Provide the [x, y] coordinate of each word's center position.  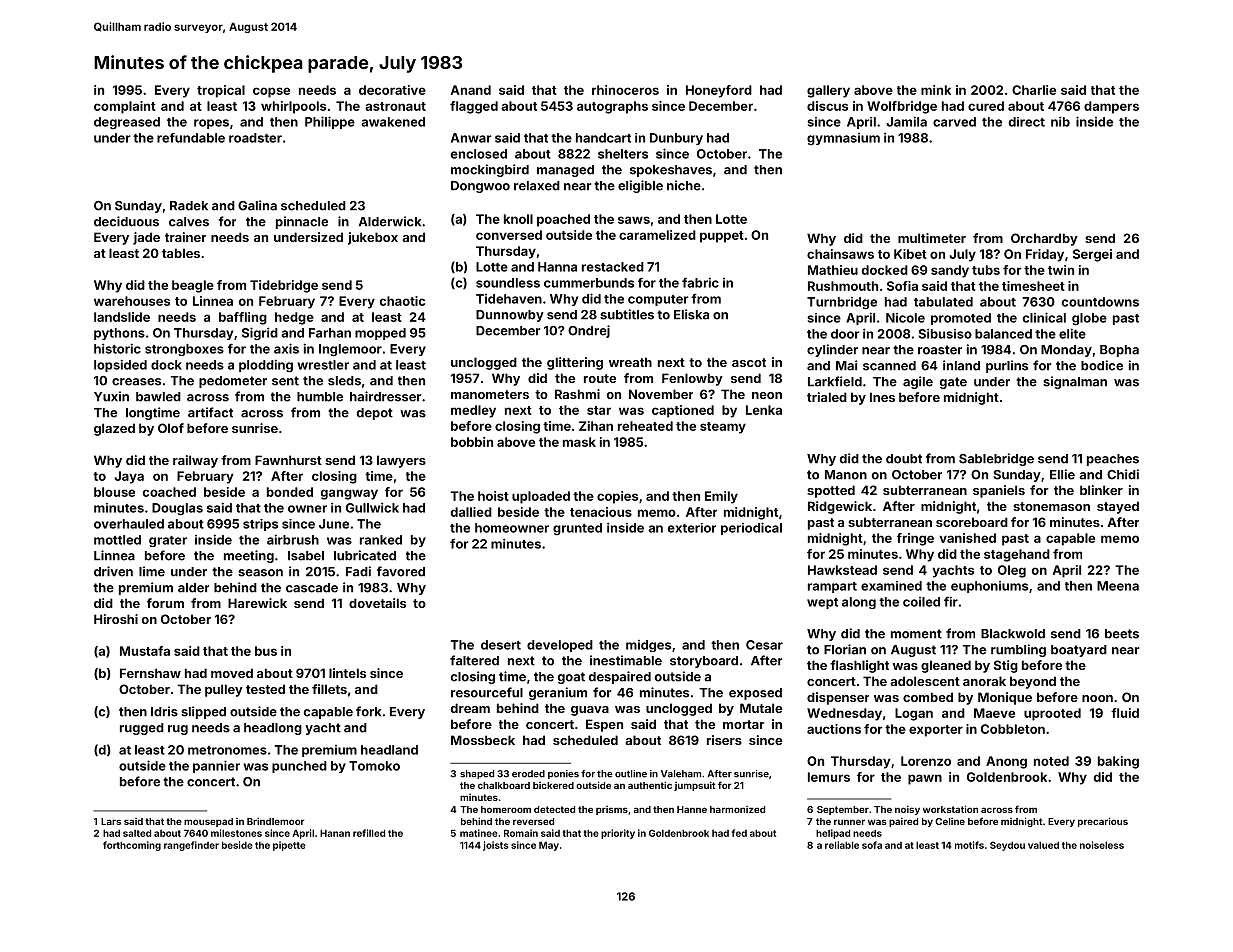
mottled [117, 540]
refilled [369, 833]
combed [928, 697]
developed [560, 646]
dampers [1111, 107]
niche [684, 185]
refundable [191, 138]
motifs [969, 845]
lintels [347, 673]
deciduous [126, 221]
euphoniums [989, 587]
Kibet [910, 254]
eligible [640, 186]
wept [822, 603]
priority [618, 834]
